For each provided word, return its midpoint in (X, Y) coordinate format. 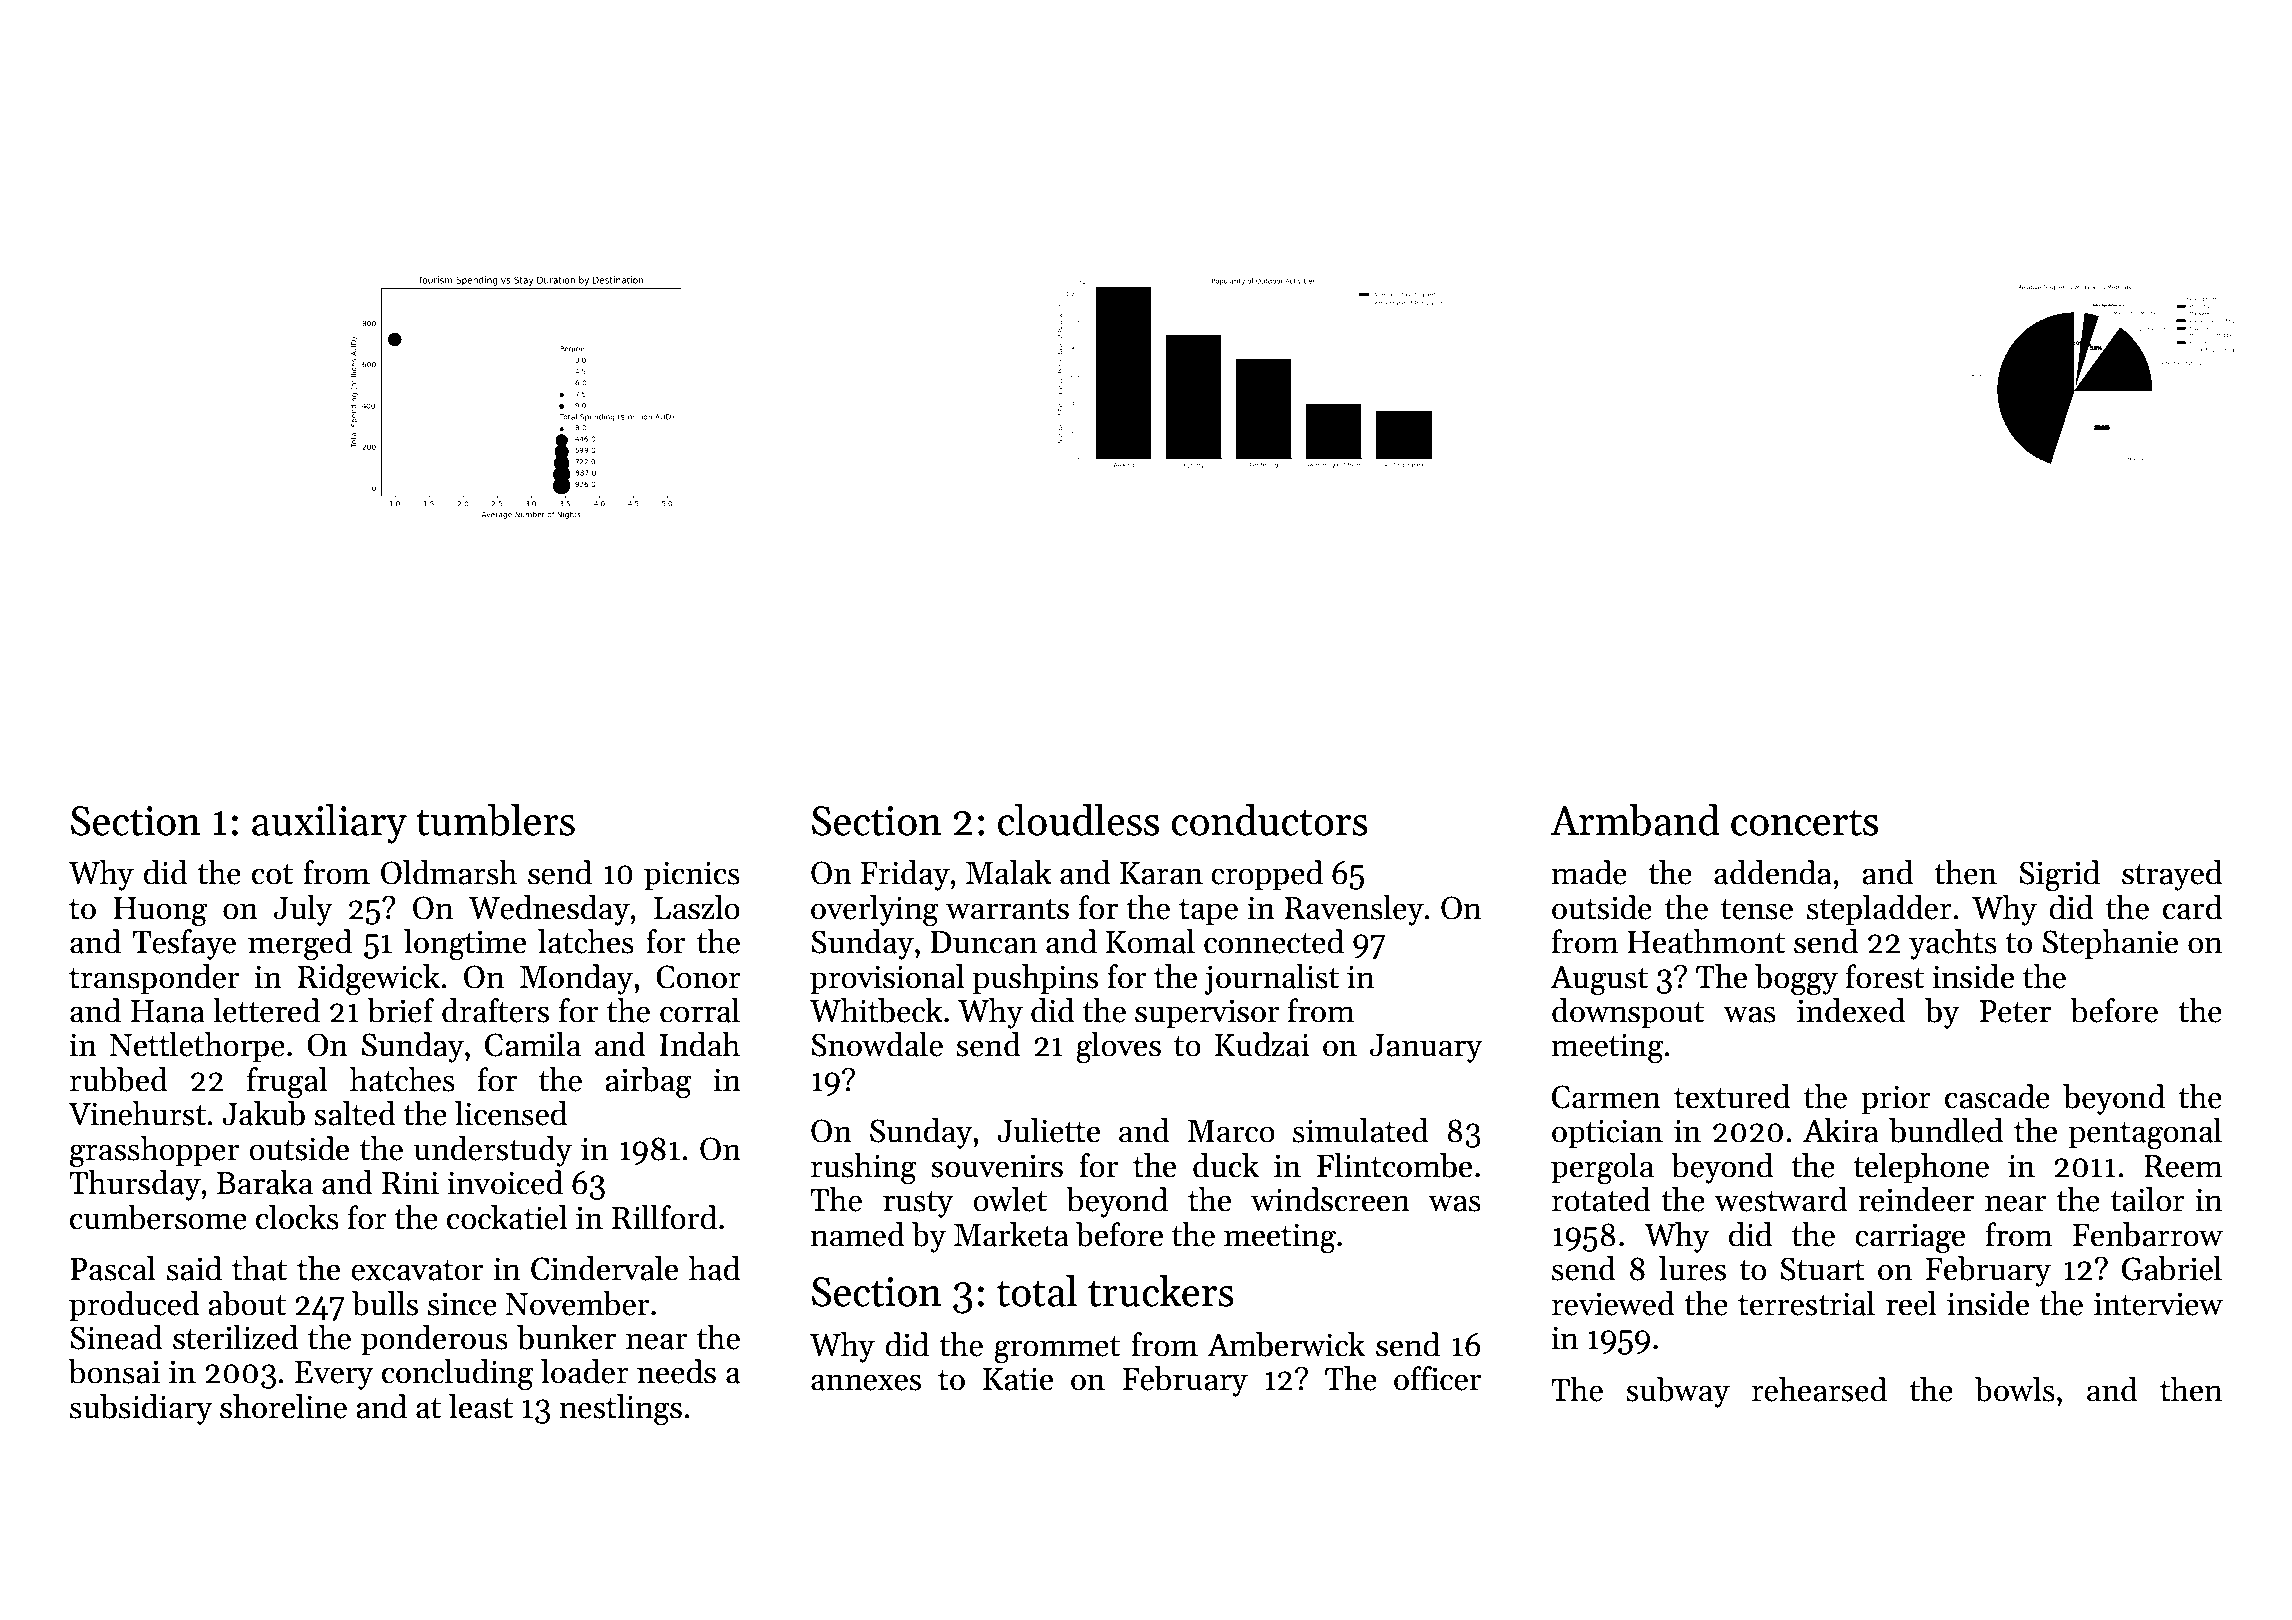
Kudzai (1262, 1044)
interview (2158, 1304)
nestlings (620, 1410)
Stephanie (2110, 944)
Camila (533, 1044)
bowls (2015, 1389)
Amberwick (1286, 1344)
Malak (1009, 872)
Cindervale (604, 1268)
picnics (692, 876)
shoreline (283, 1406)
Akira (1841, 1130)
